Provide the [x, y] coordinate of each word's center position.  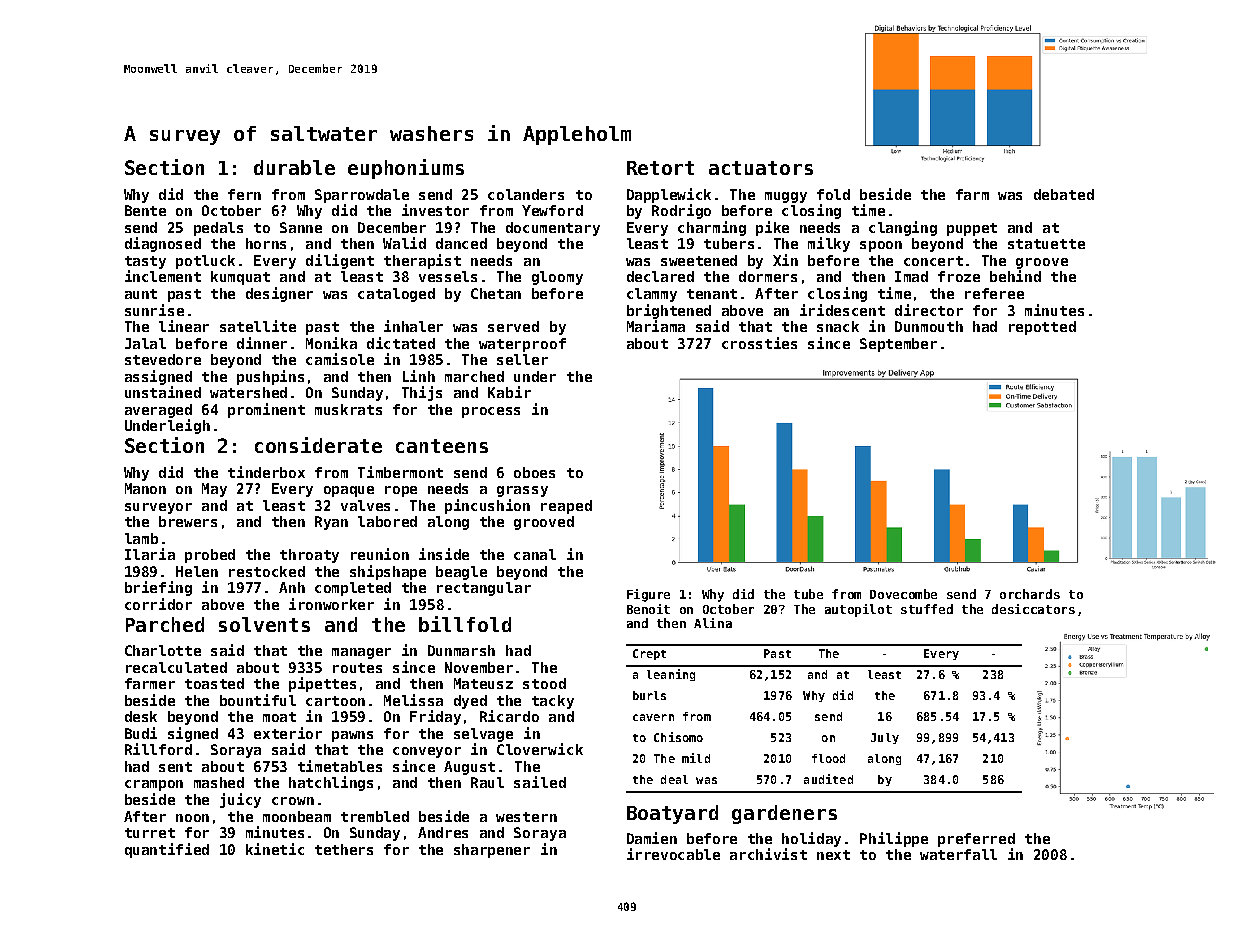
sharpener [492, 851]
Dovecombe [903, 594]
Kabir [509, 392]
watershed [248, 392]
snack [838, 326]
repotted [1042, 328]
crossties [759, 343]
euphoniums [406, 169]
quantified [167, 850]
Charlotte [163, 650]
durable [294, 167]
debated [1064, 194]
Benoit [648, 609]
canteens [442, 446]
